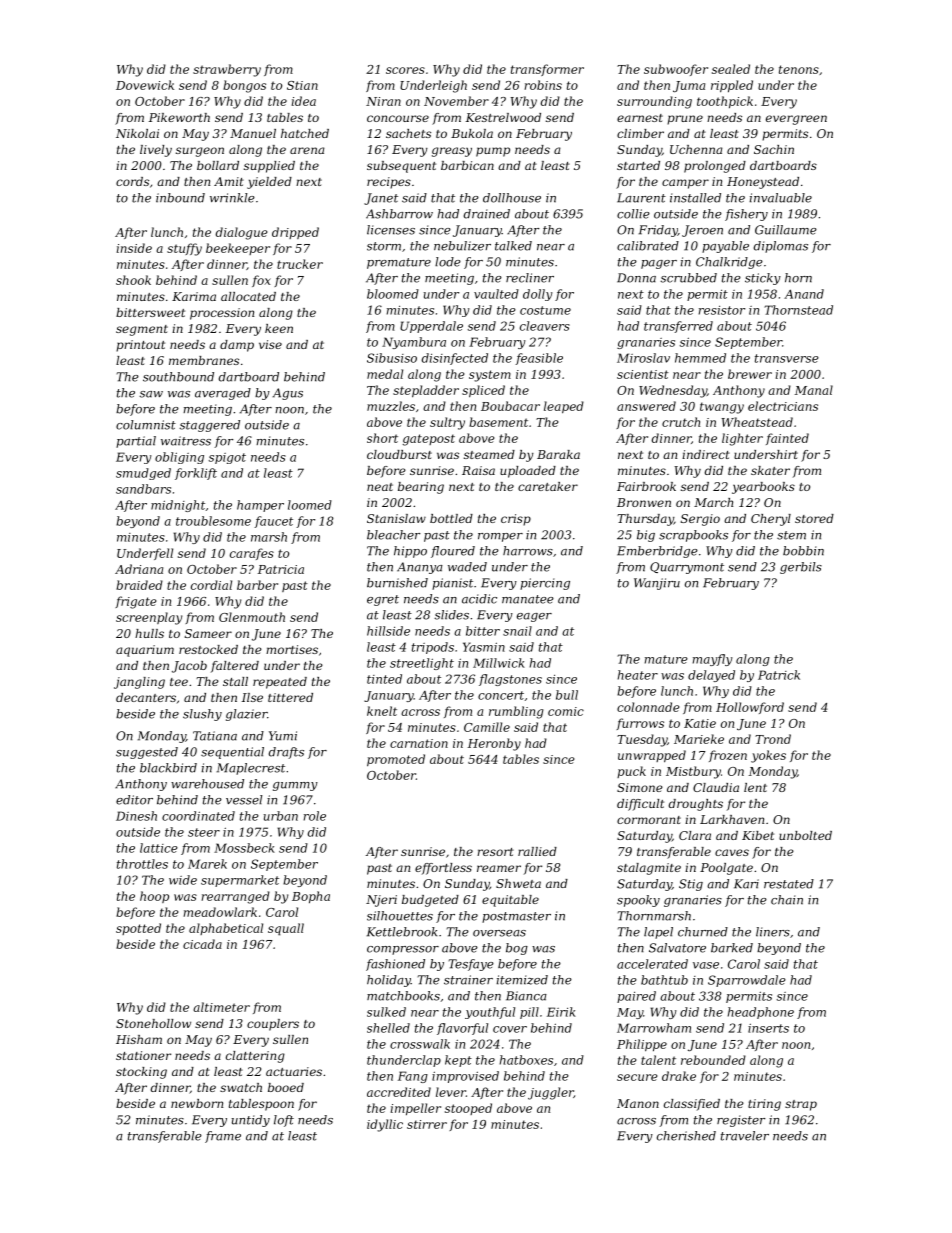 This screenshot has height=1233, width=952. I want to click on Niran, so click(383, 101).
